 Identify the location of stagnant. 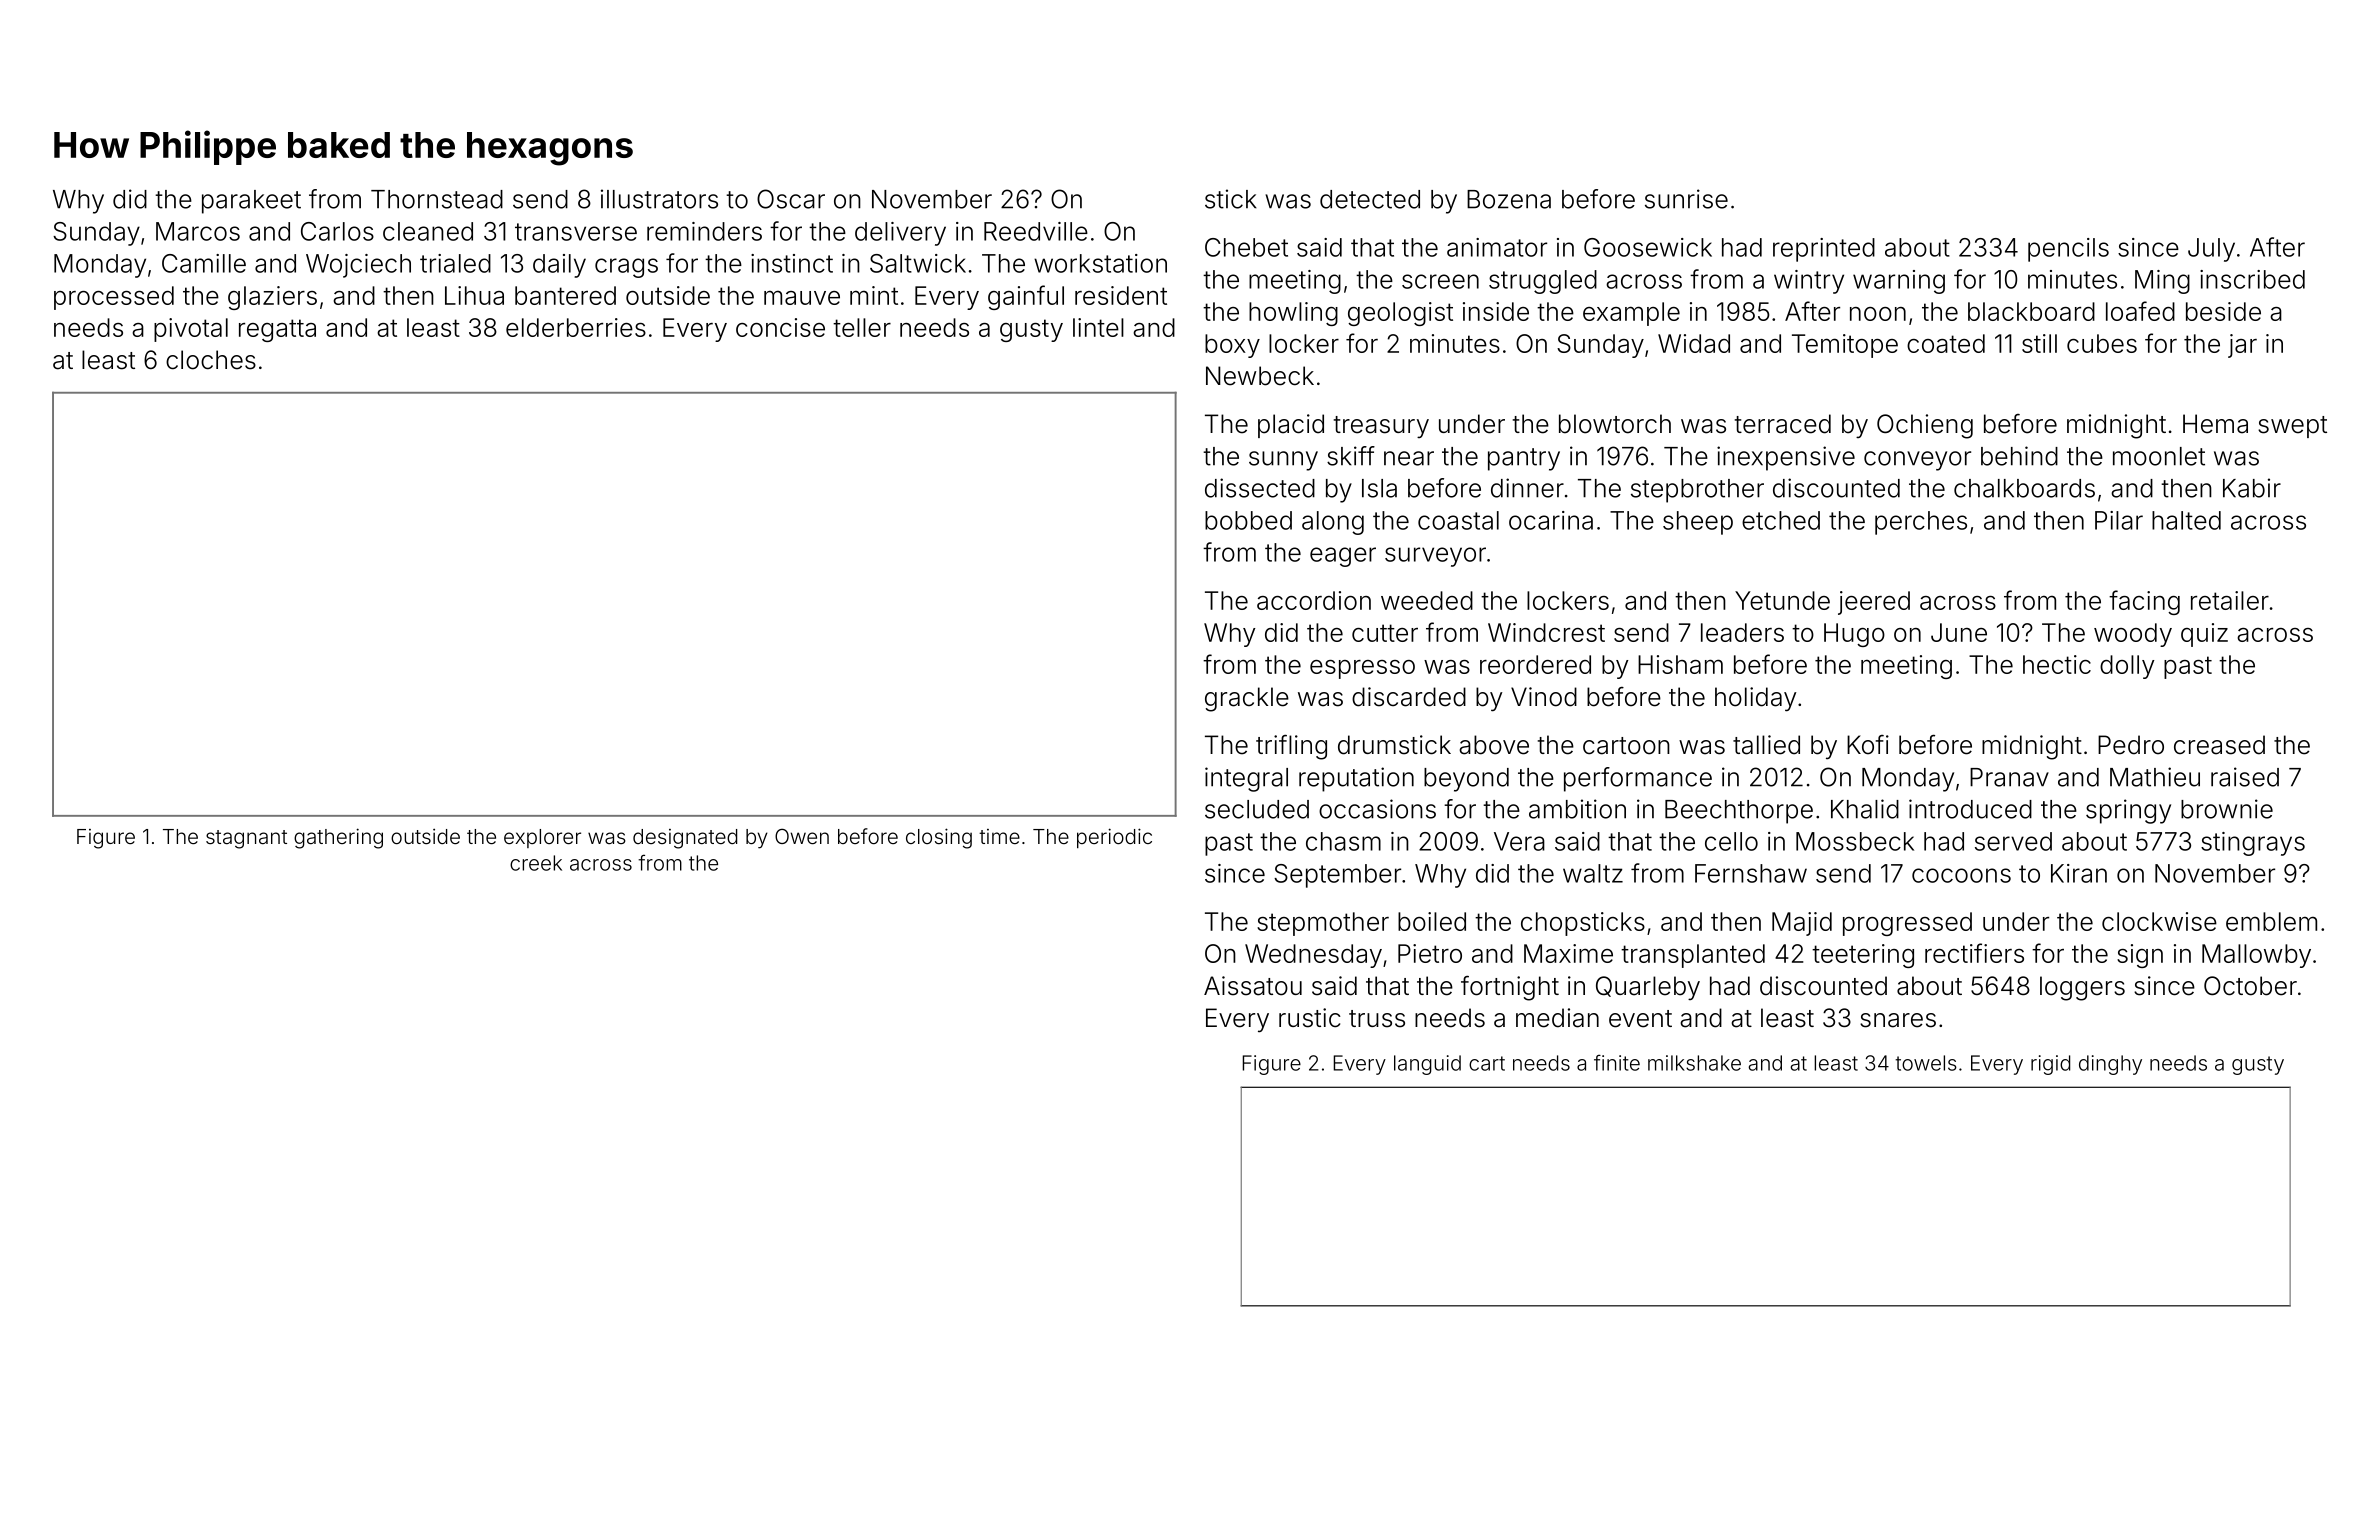
(246, 839).
